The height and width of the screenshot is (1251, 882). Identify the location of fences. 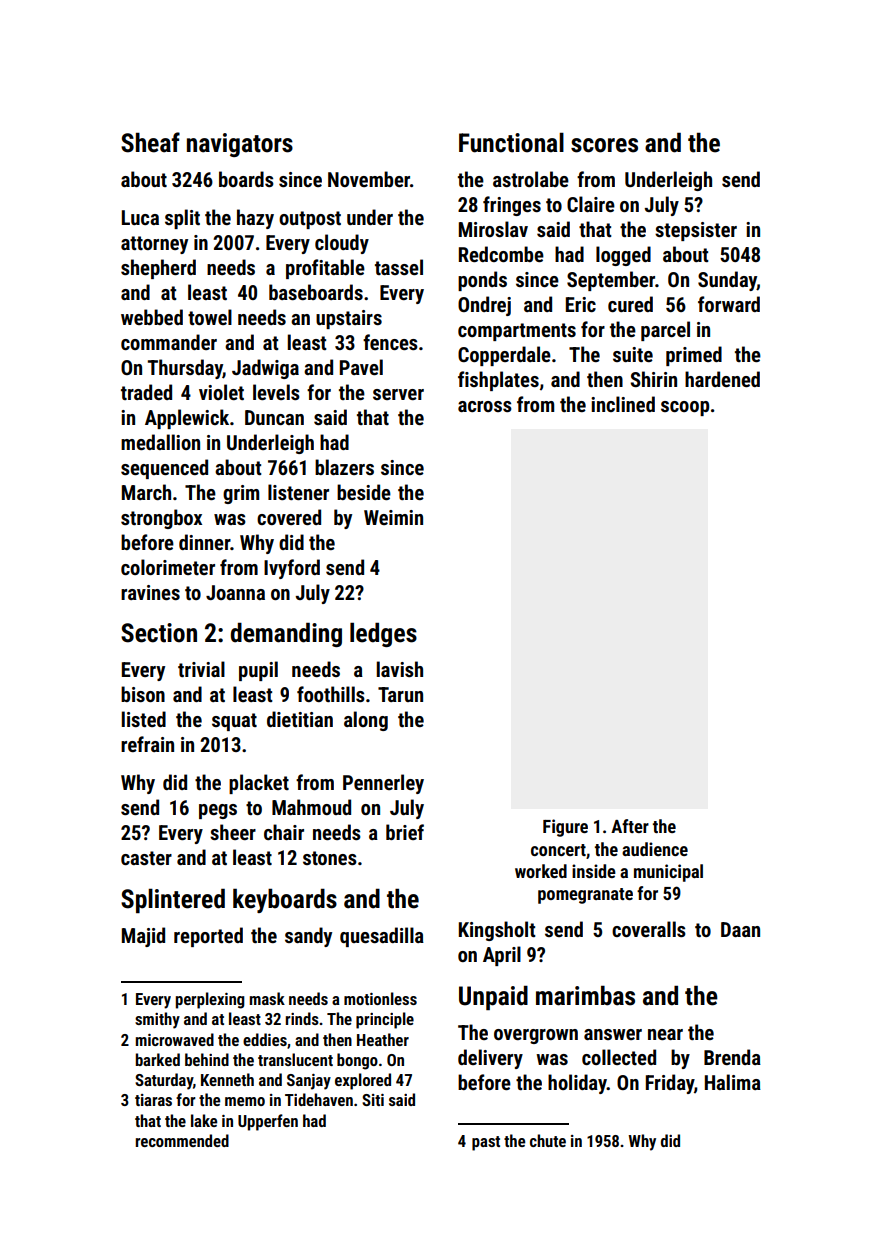
(390, 342).
